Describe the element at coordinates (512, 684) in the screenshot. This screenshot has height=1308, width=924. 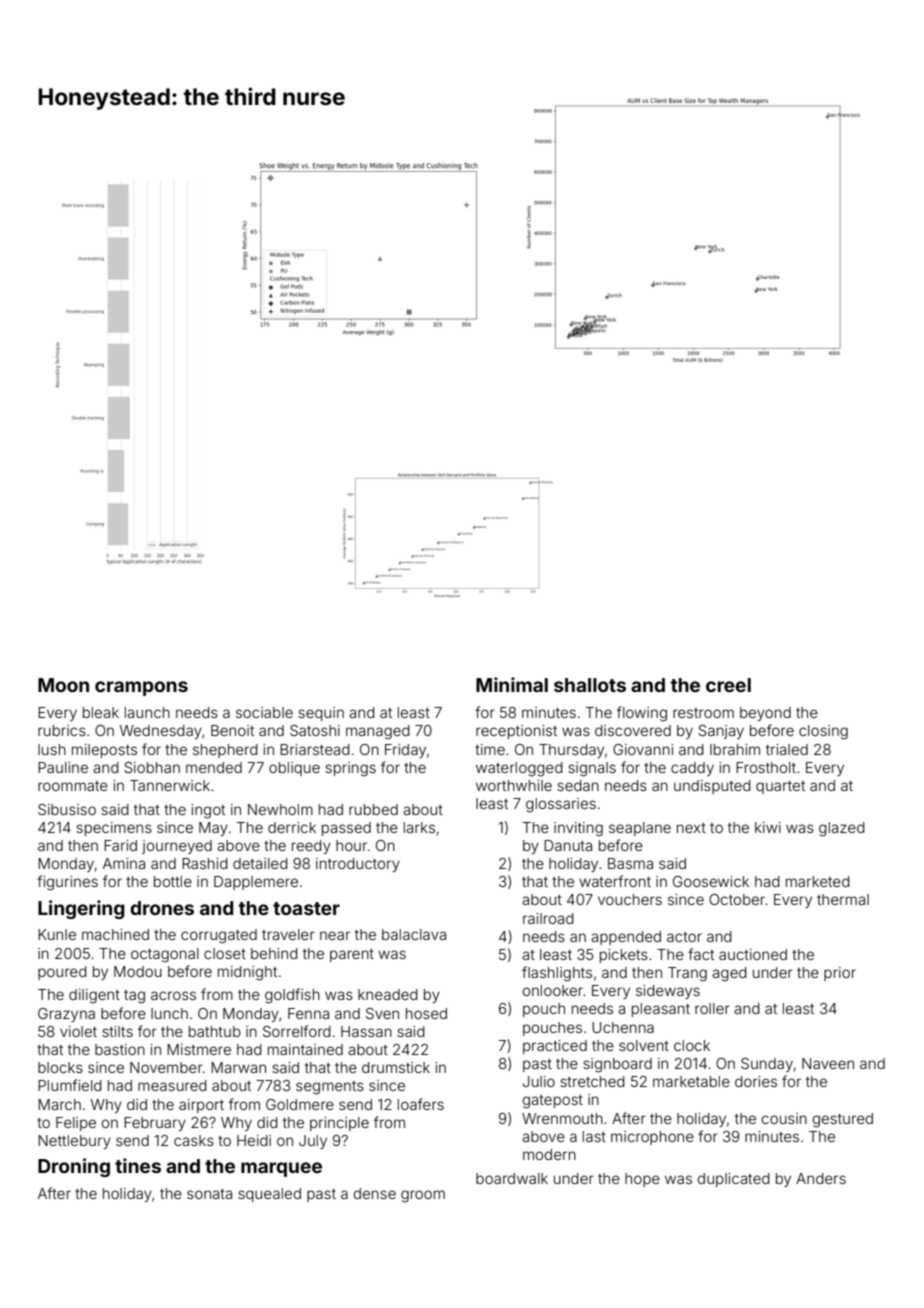
I see `Minimal` at that location.
